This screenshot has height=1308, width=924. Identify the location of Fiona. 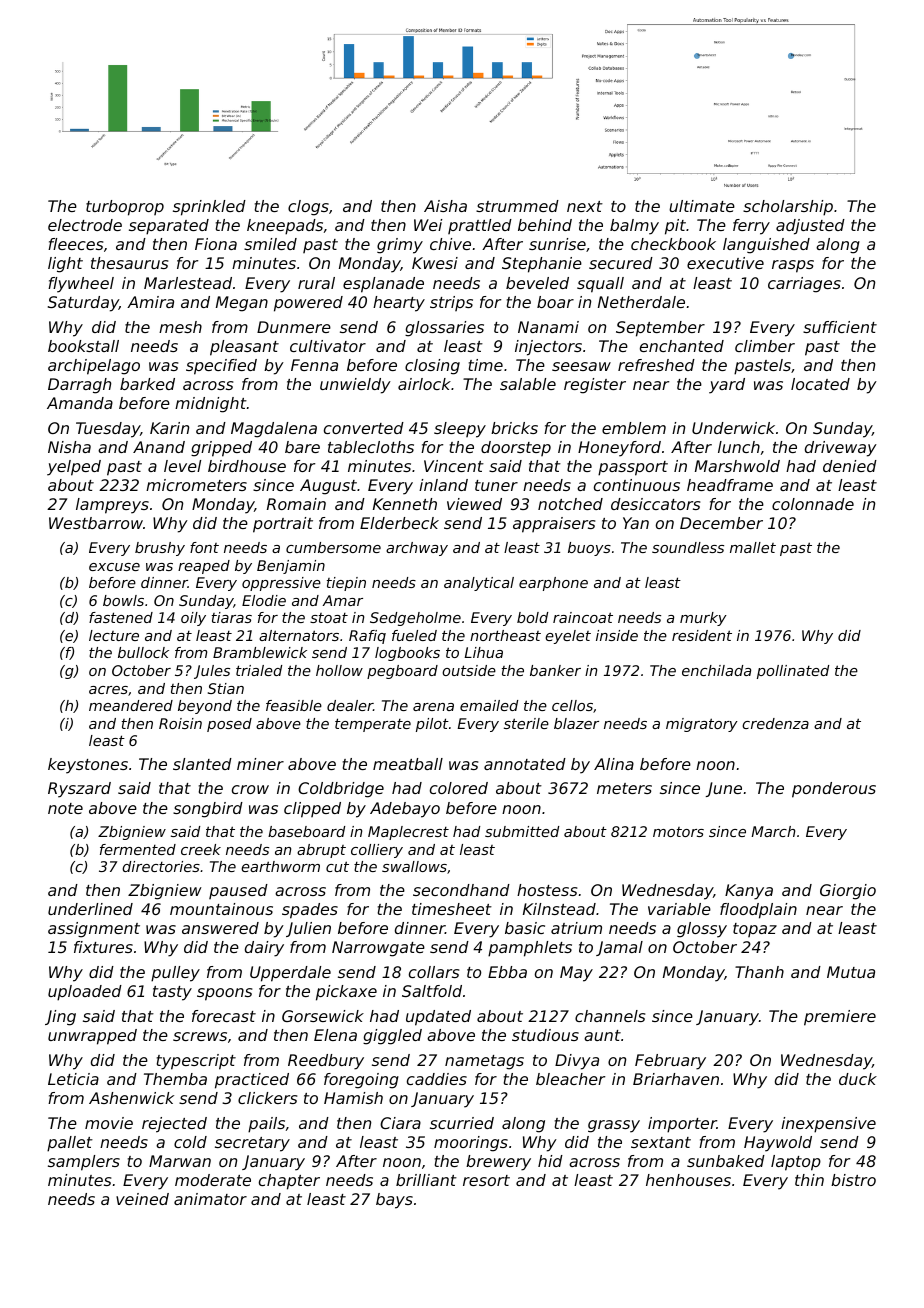
(216, 244).
